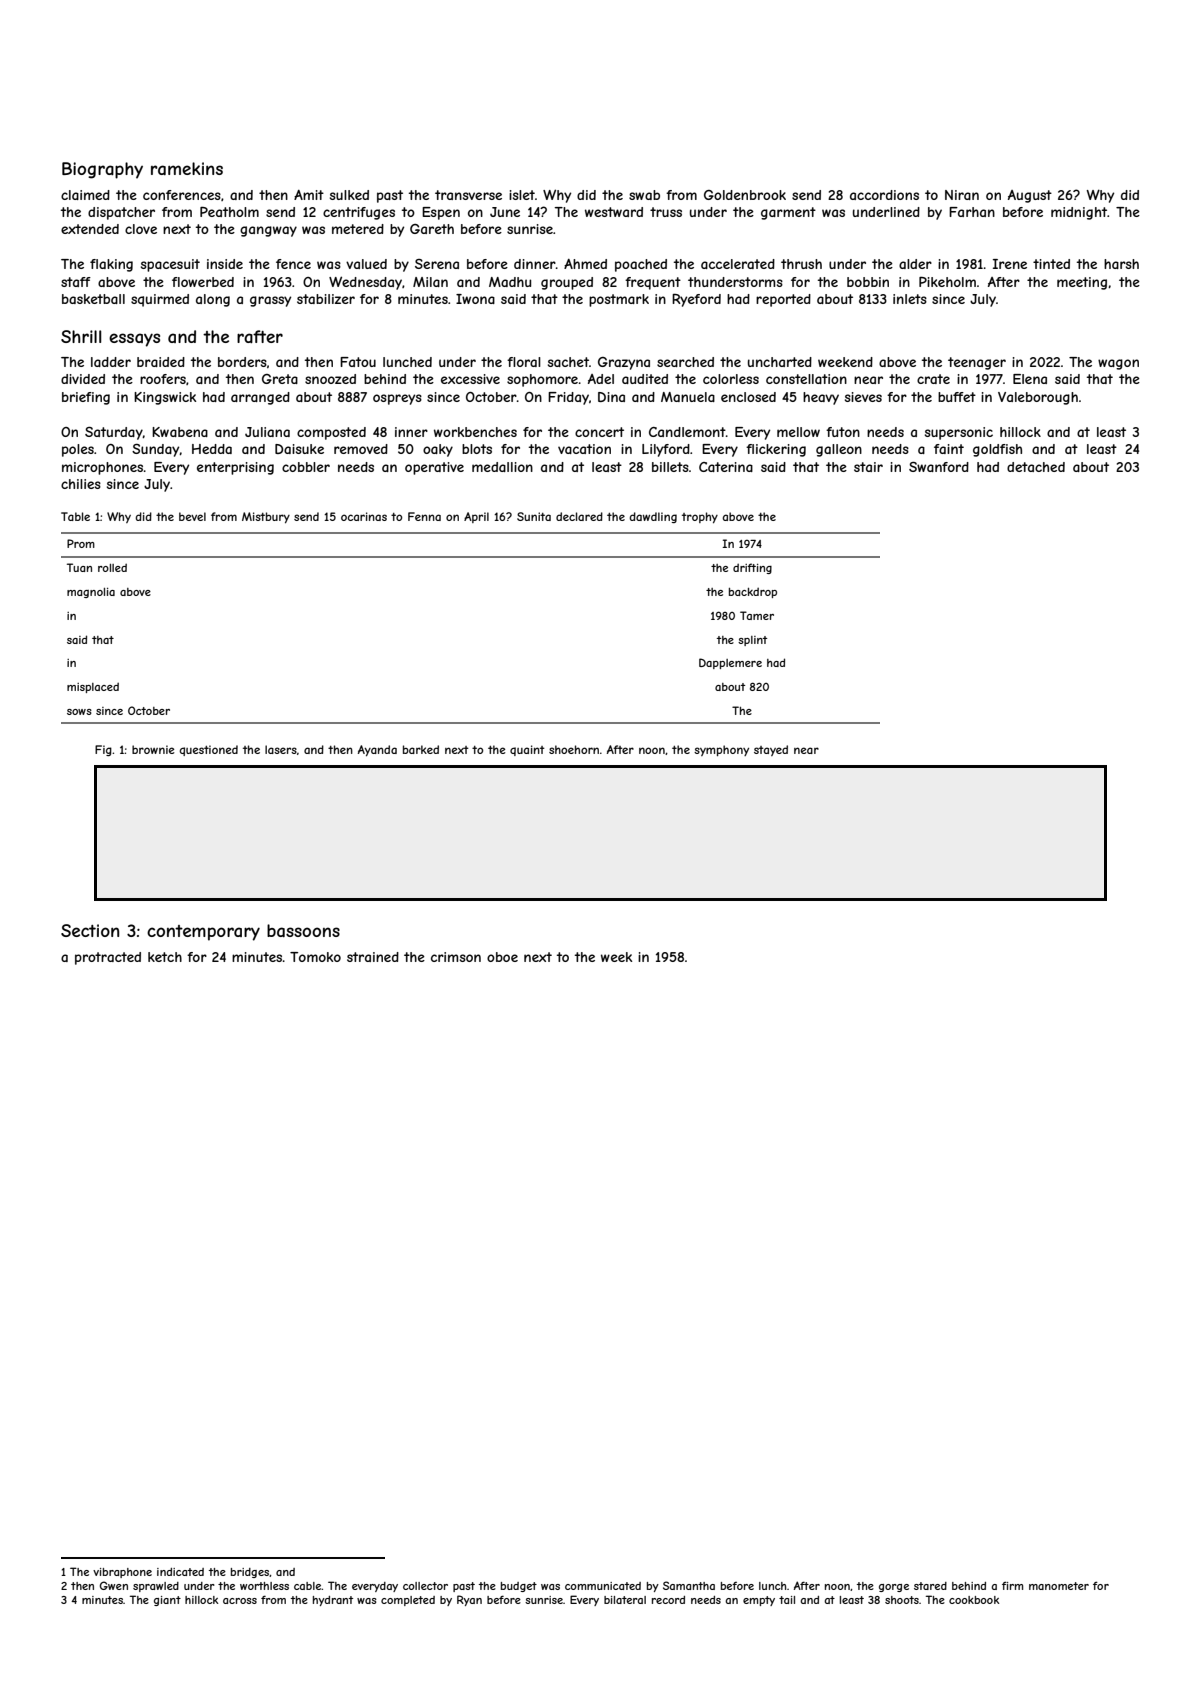 Image resolution: width=1201 pixels, height=1699 pixels. Describe the element at coordinates (456, 957) in the screenshot. I see `crimson` at that location.
